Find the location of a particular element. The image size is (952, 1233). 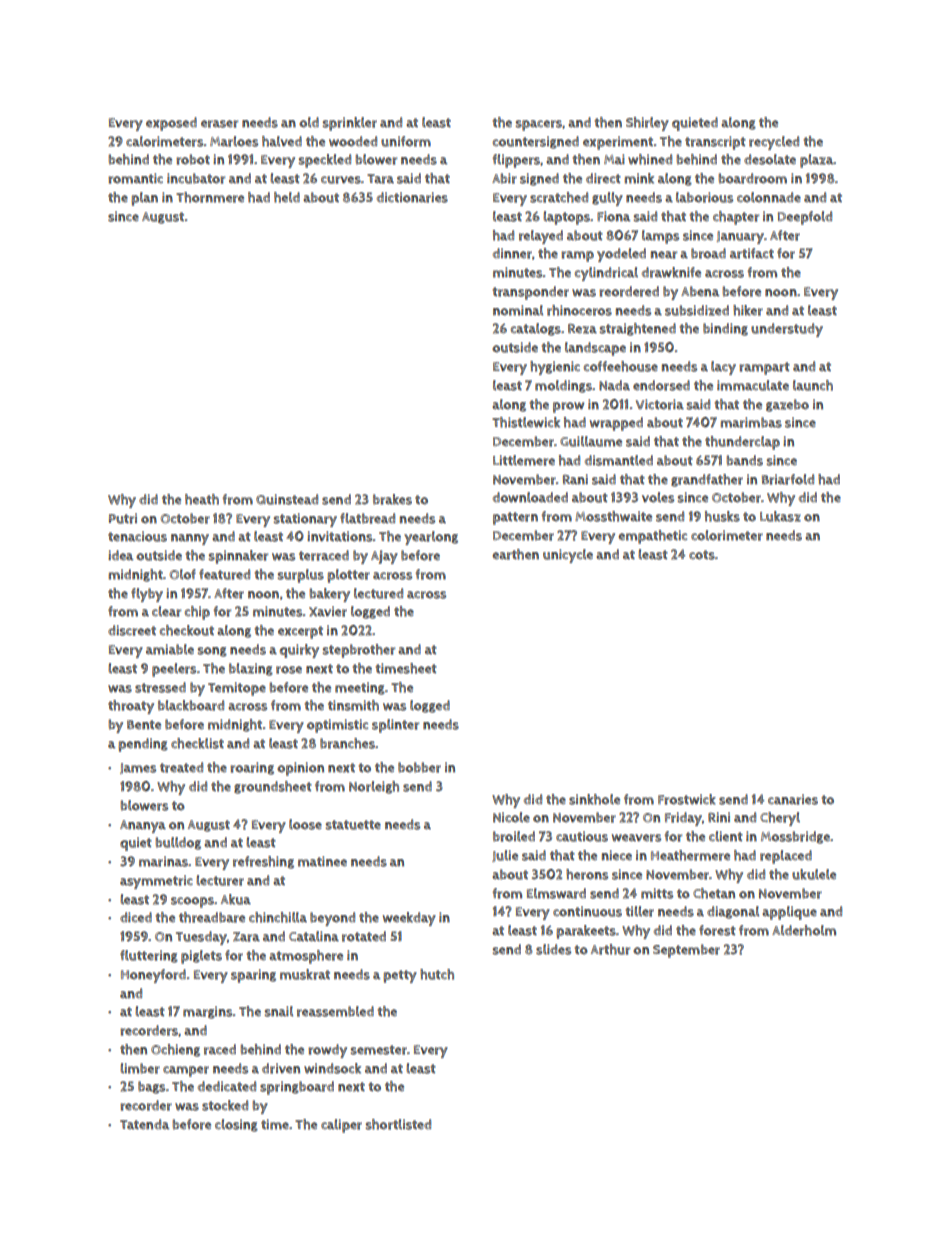

nominal is located at coordinates (518, 310).
